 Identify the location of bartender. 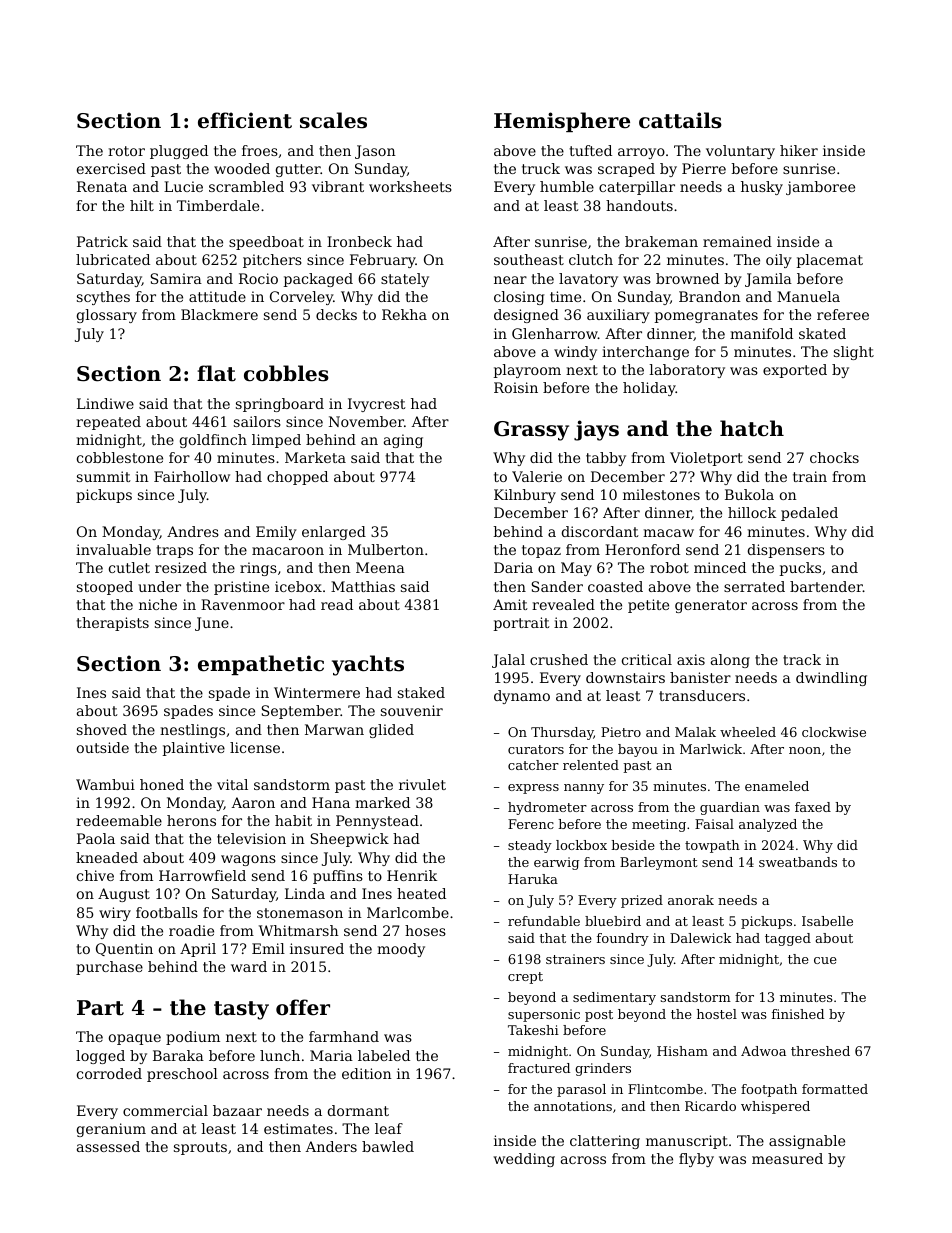
(826, 586).
